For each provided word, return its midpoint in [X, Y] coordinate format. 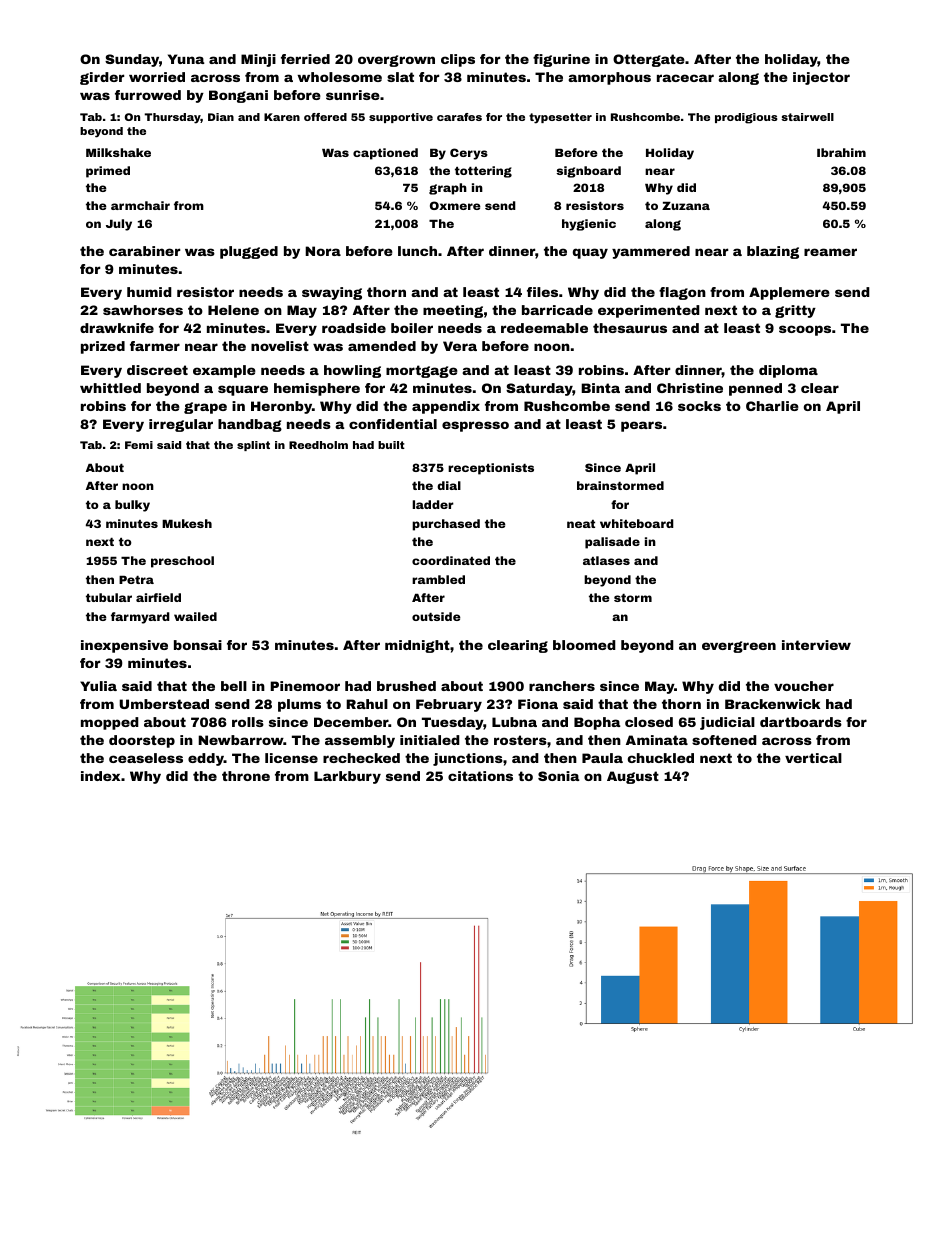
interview [816, 645]
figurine [561, 60]
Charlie [772, 406]
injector [821, 78]
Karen [282, 117]
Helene [233, 310]
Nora [323, 251]
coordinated [451, 560]
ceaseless [146, 758]
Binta [600, 388]
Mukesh [187, 523]
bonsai [198, 645]
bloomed [584, 645]
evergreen [739, 647]
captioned [385, 154]
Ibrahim [841, 152]
